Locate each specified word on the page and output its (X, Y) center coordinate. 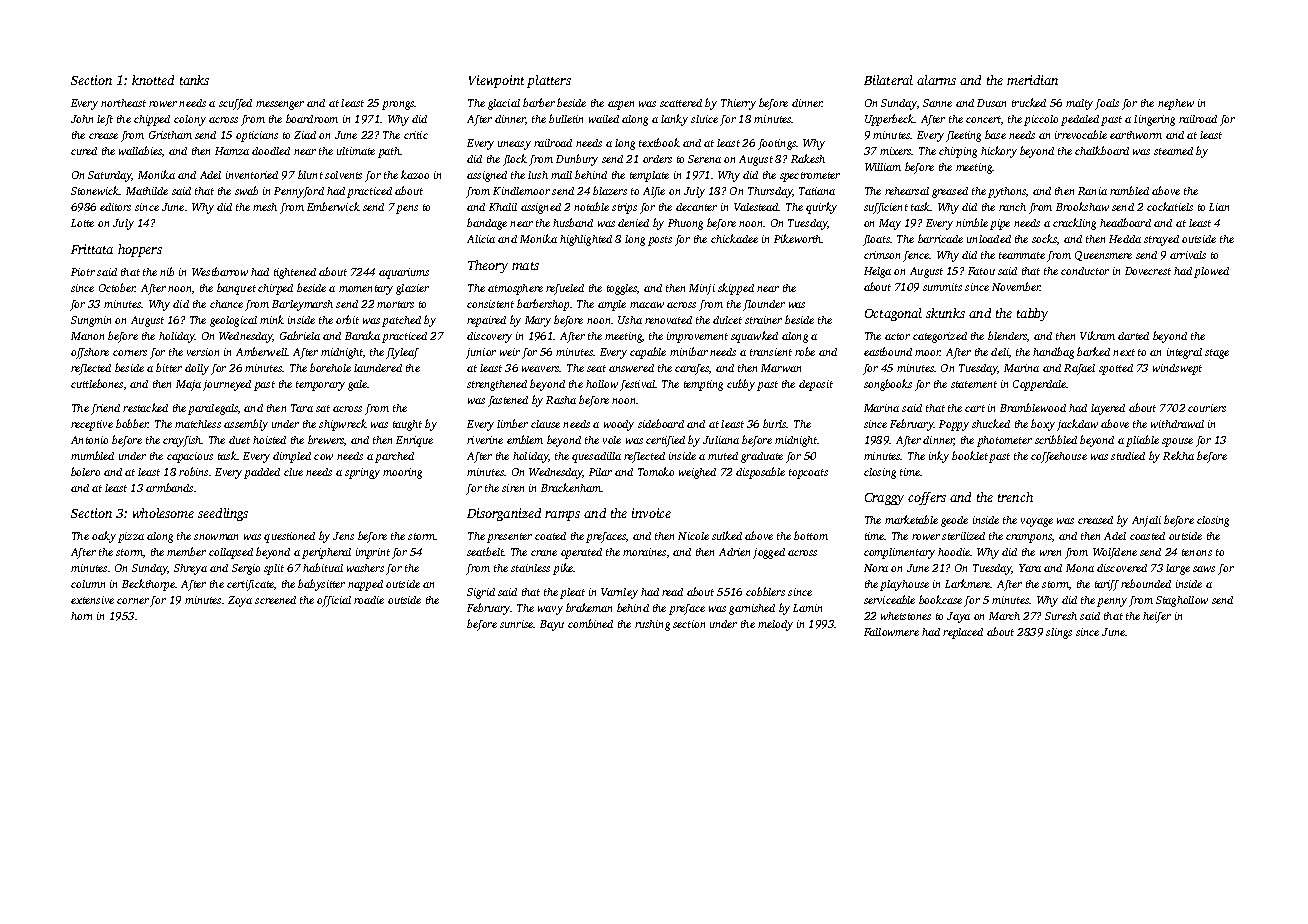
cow (323, 457)
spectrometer (810, 177)
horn (81, 616)
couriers (1207, 408)
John (82, 119)
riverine (485, 440)
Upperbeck (890, 120)
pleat (572, 593)
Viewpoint (496, 81)
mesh (265, 207)
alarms (936, 80)
